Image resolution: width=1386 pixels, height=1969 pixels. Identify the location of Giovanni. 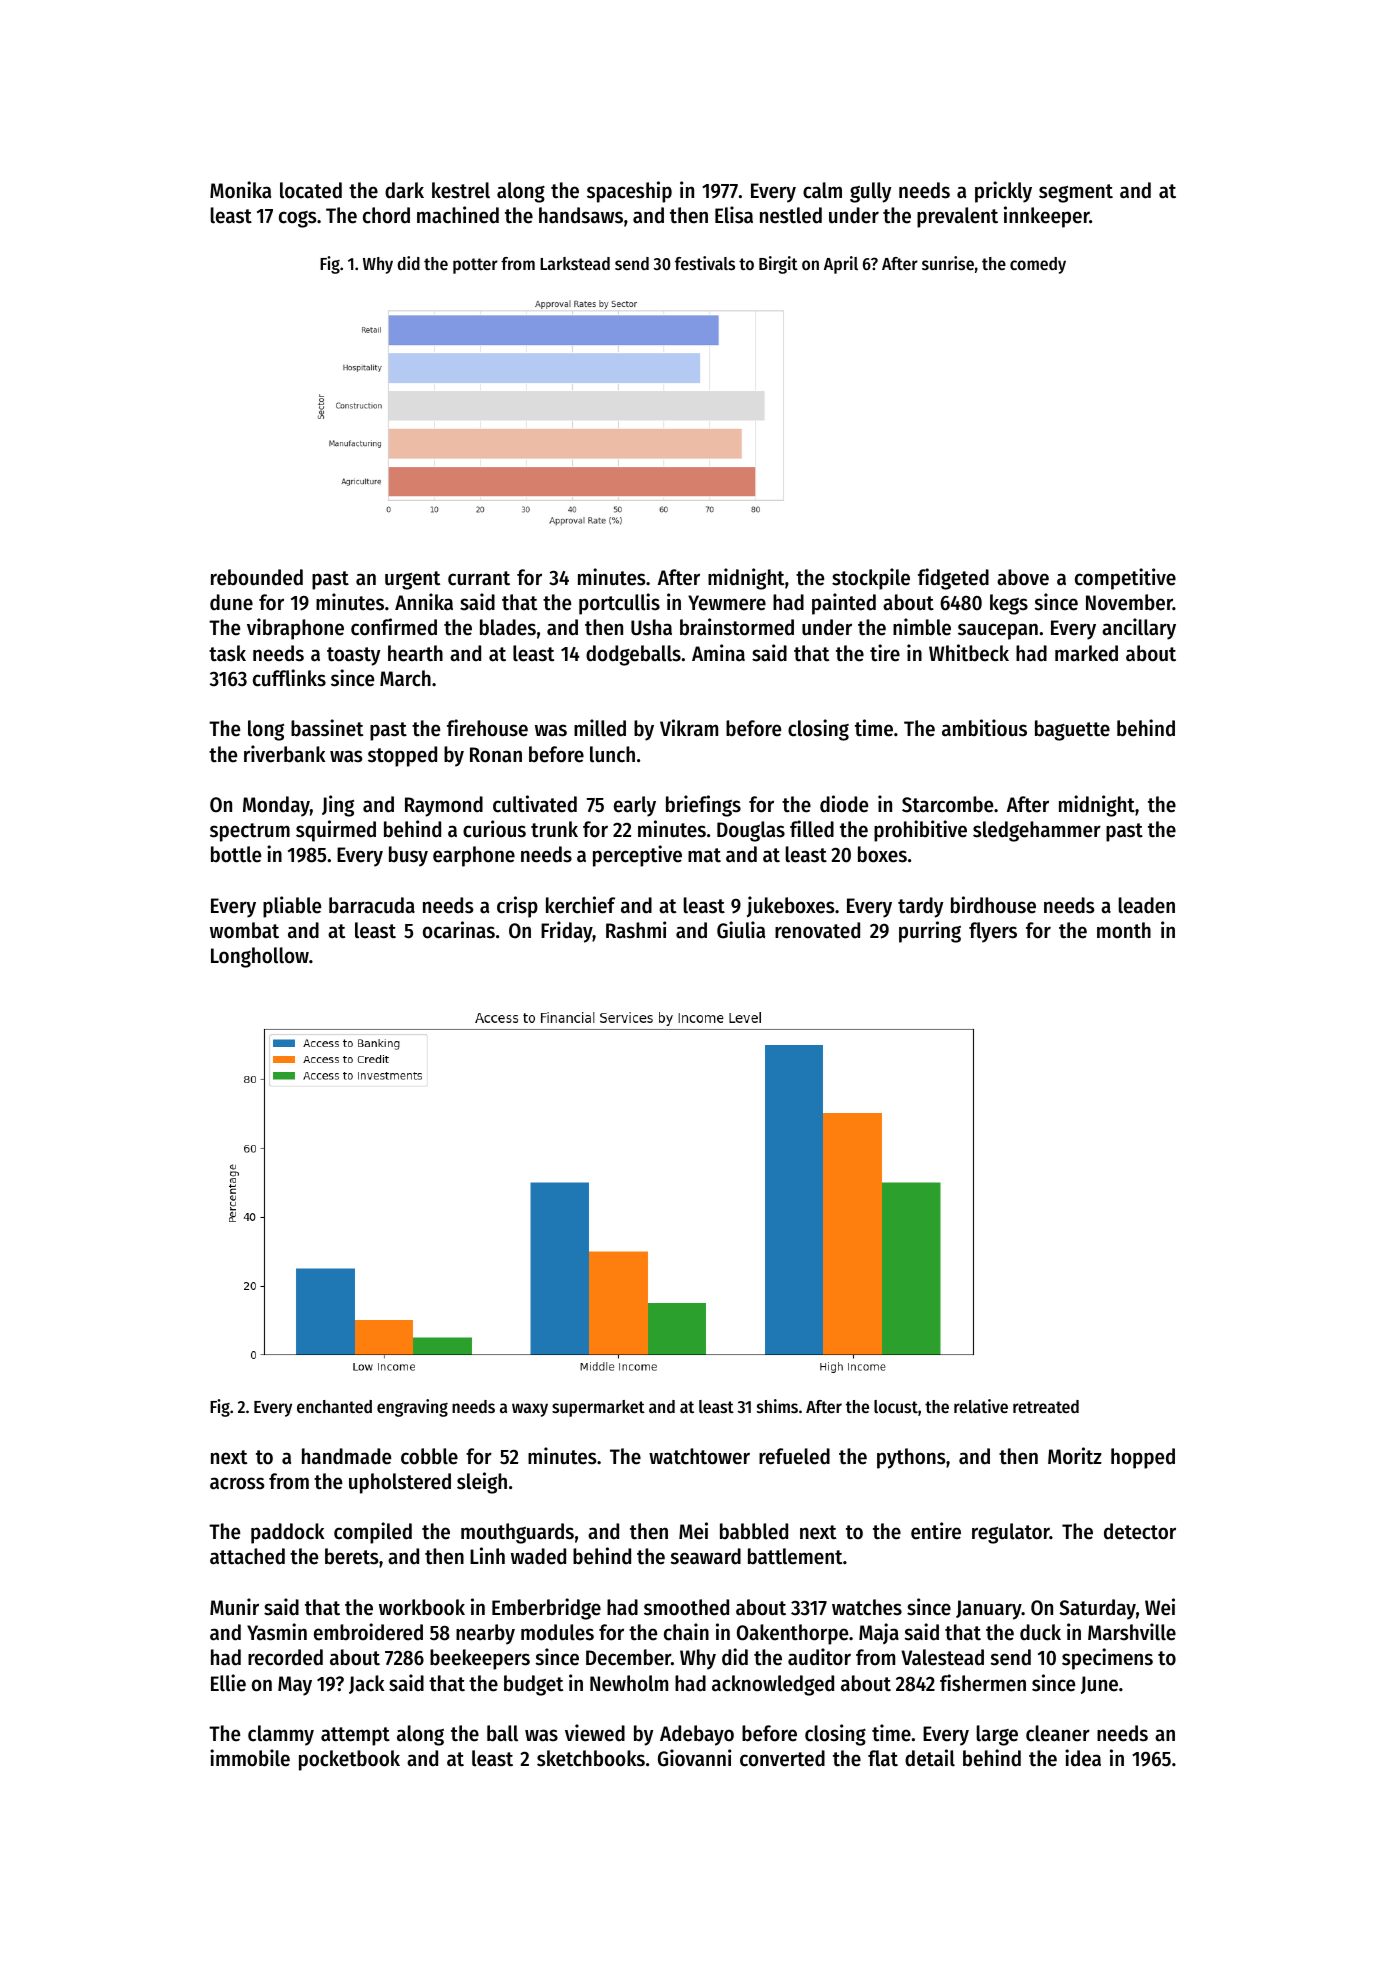
(694, 1758).
